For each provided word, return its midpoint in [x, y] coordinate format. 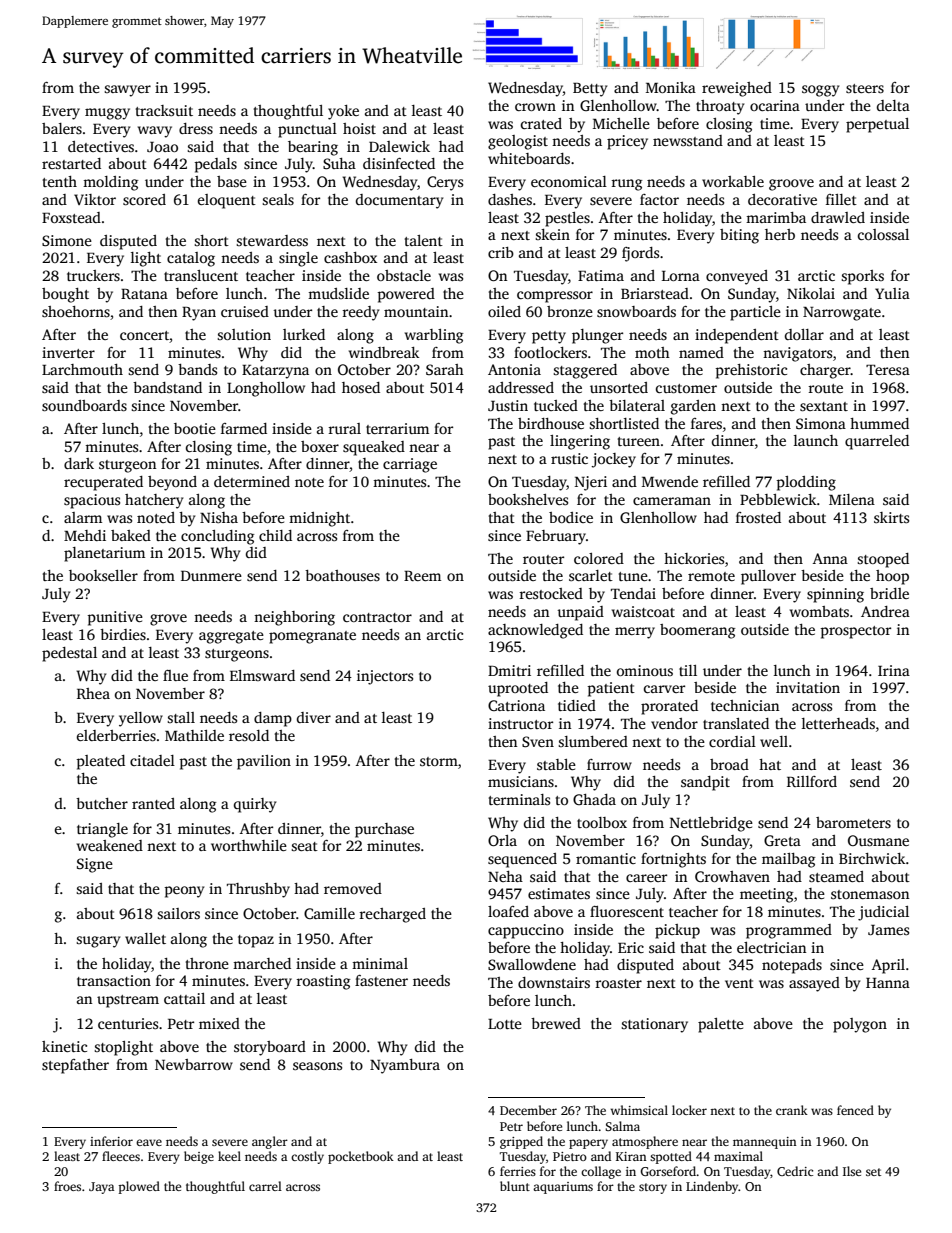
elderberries [116, 735]
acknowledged [535, 631]
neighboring [294, 618]
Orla [502, 840]
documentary [399, 201]
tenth [60, 181]
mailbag [788, 860]
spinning [835, 595]
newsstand [688, 140]
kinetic [64, 1046]
